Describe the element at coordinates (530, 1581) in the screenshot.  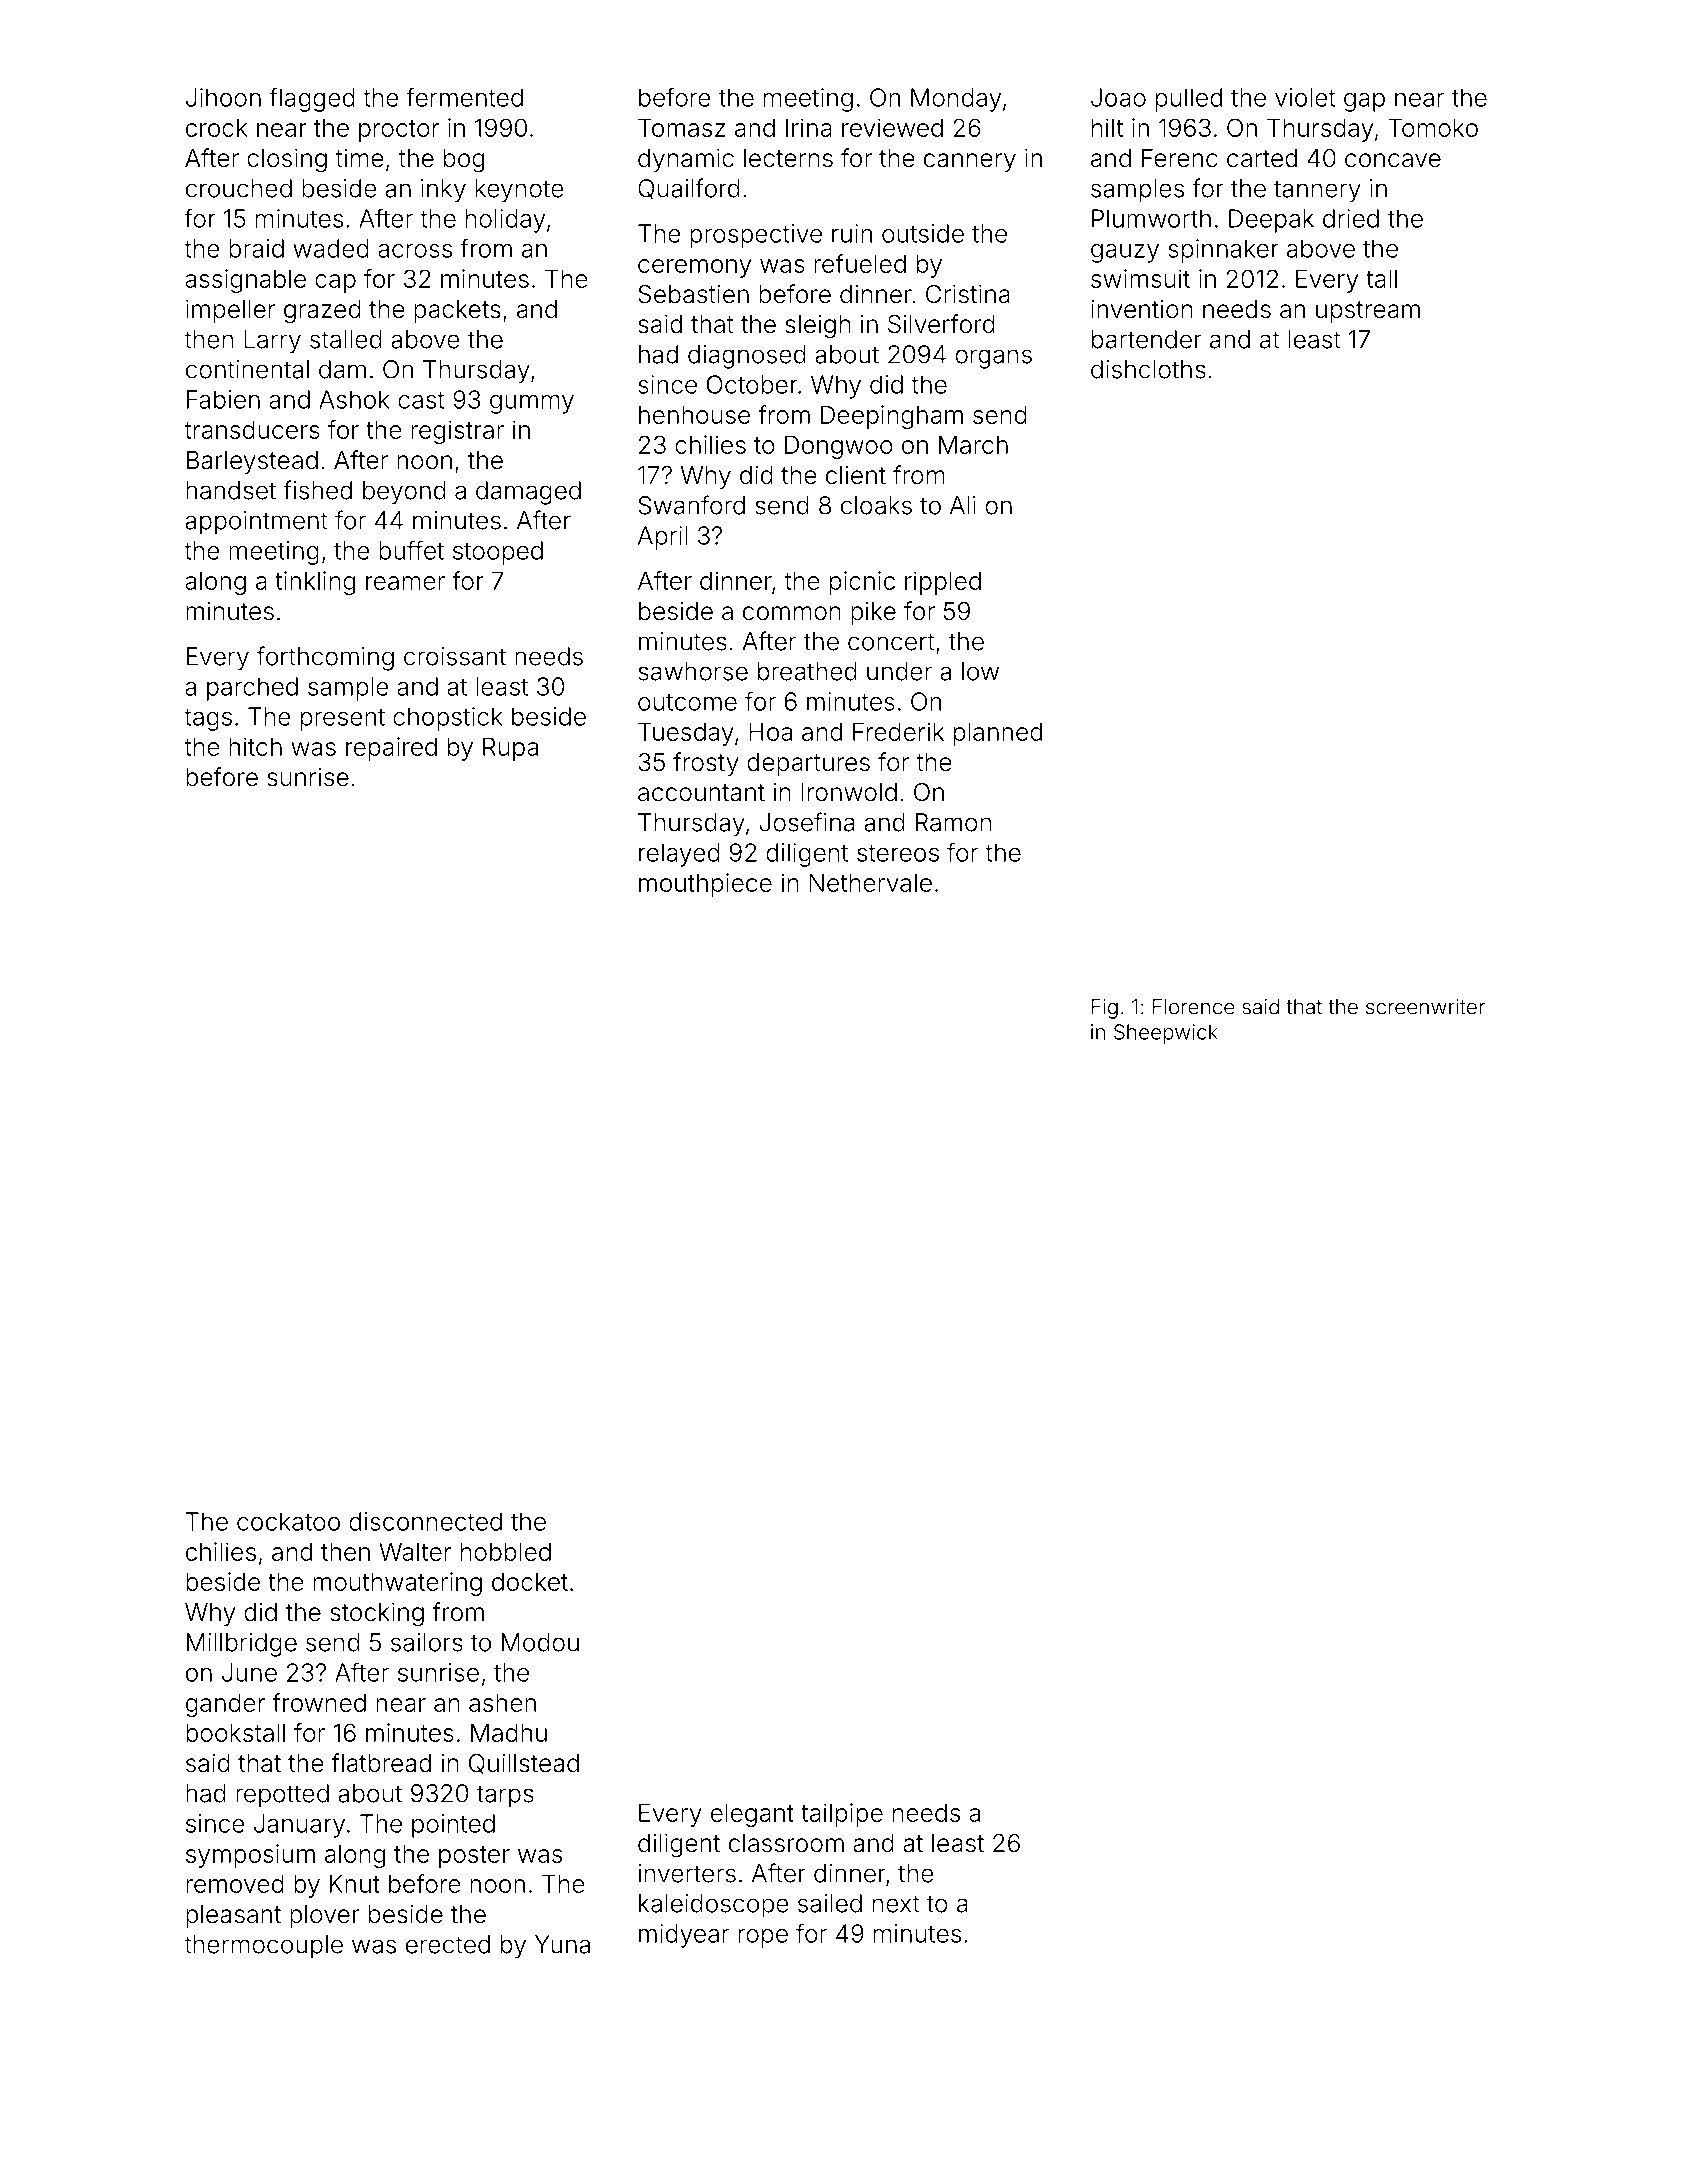
I see `docket` at that location.
